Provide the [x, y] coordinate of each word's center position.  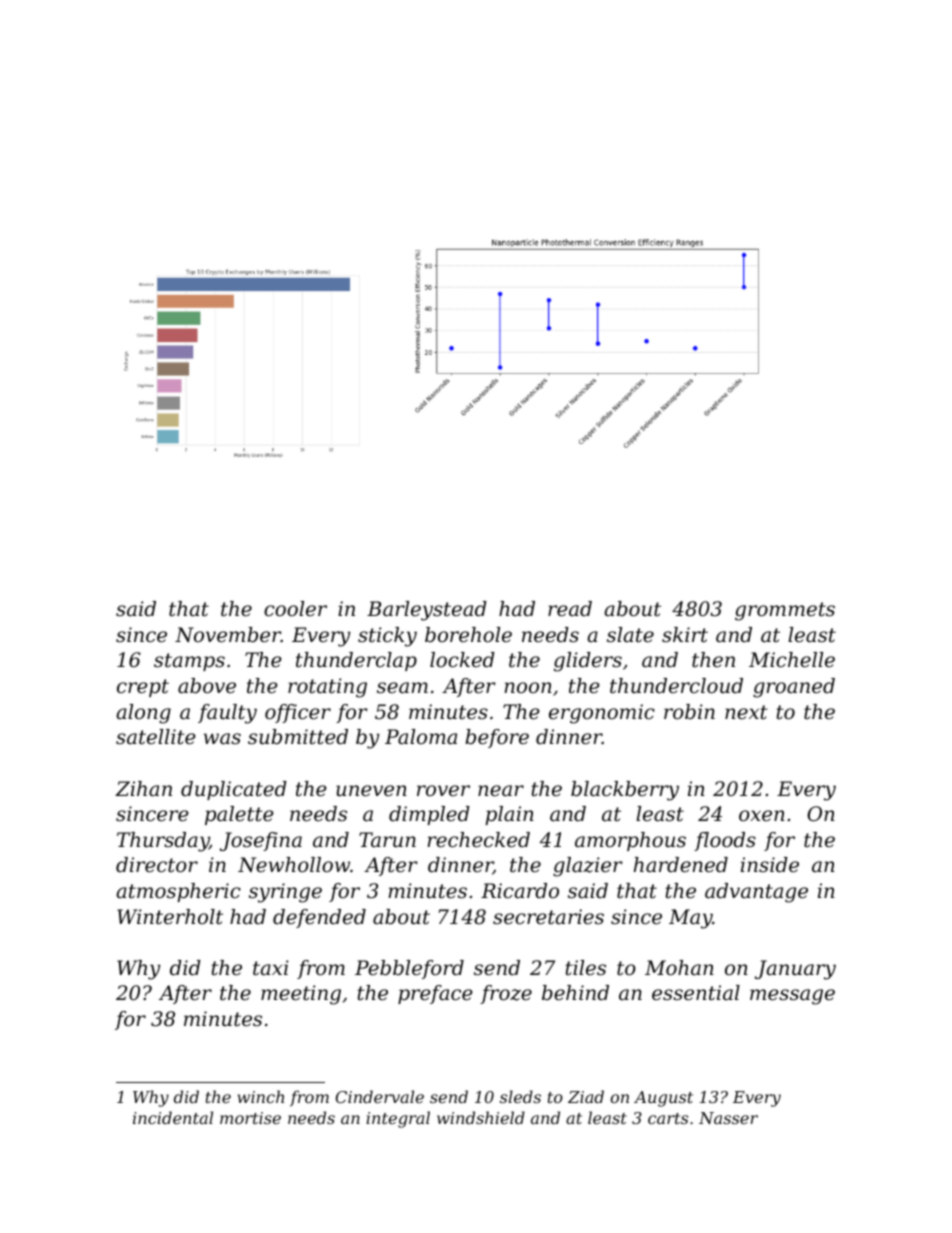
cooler [295, 609]
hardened [681, 865]
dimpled [429, 815]
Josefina [261, 841]
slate [630, 635]
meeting [301, 995]
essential [696, 993]
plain [509, 815]
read [570, 609]
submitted [298, 737]
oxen [762, 816]
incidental [173, 1117]
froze [506, 994]
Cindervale [380, 1096]
